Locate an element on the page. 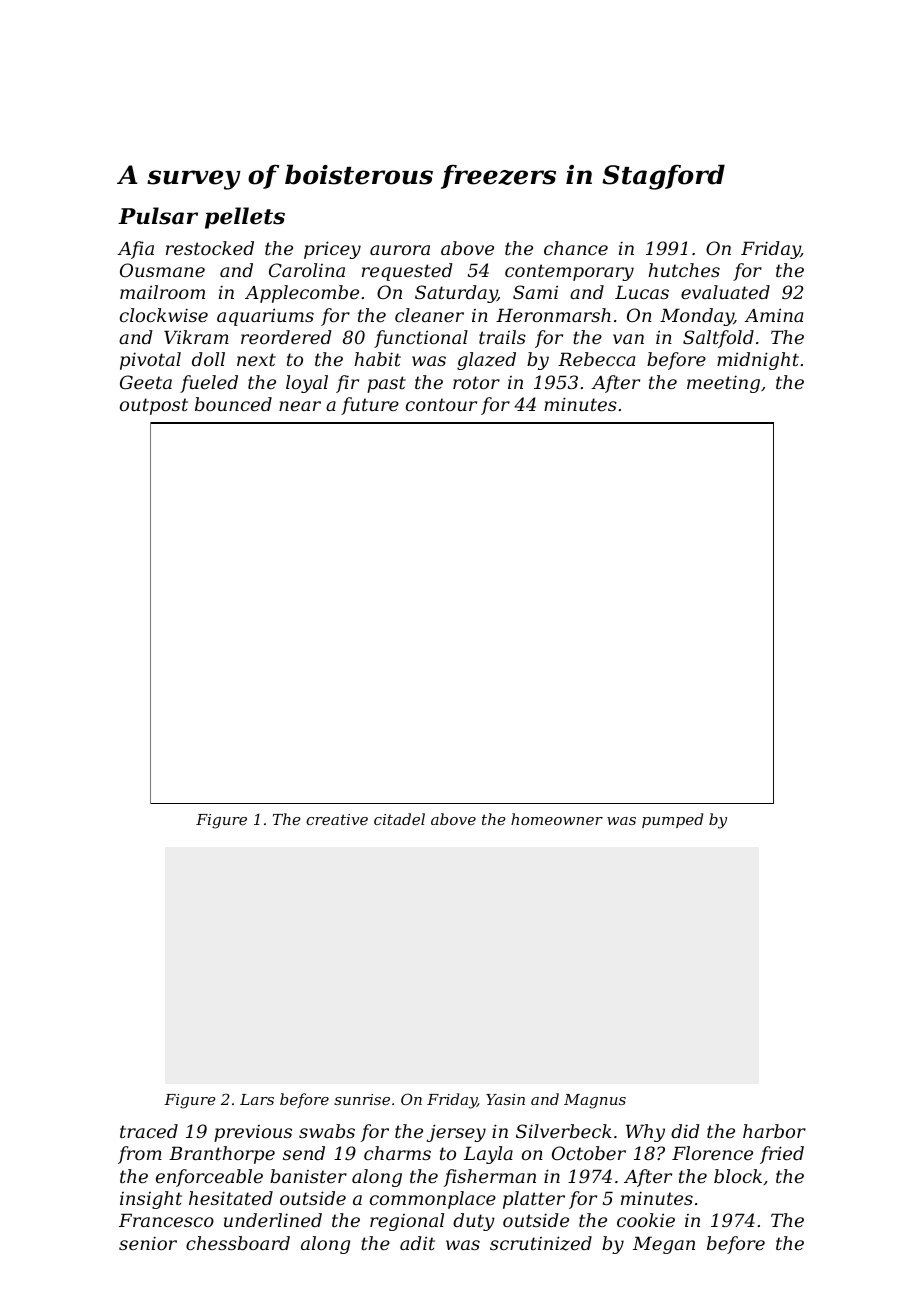 The height and width of the document is (1311, 924). hesitated is located at coordinates (231, 1198).
